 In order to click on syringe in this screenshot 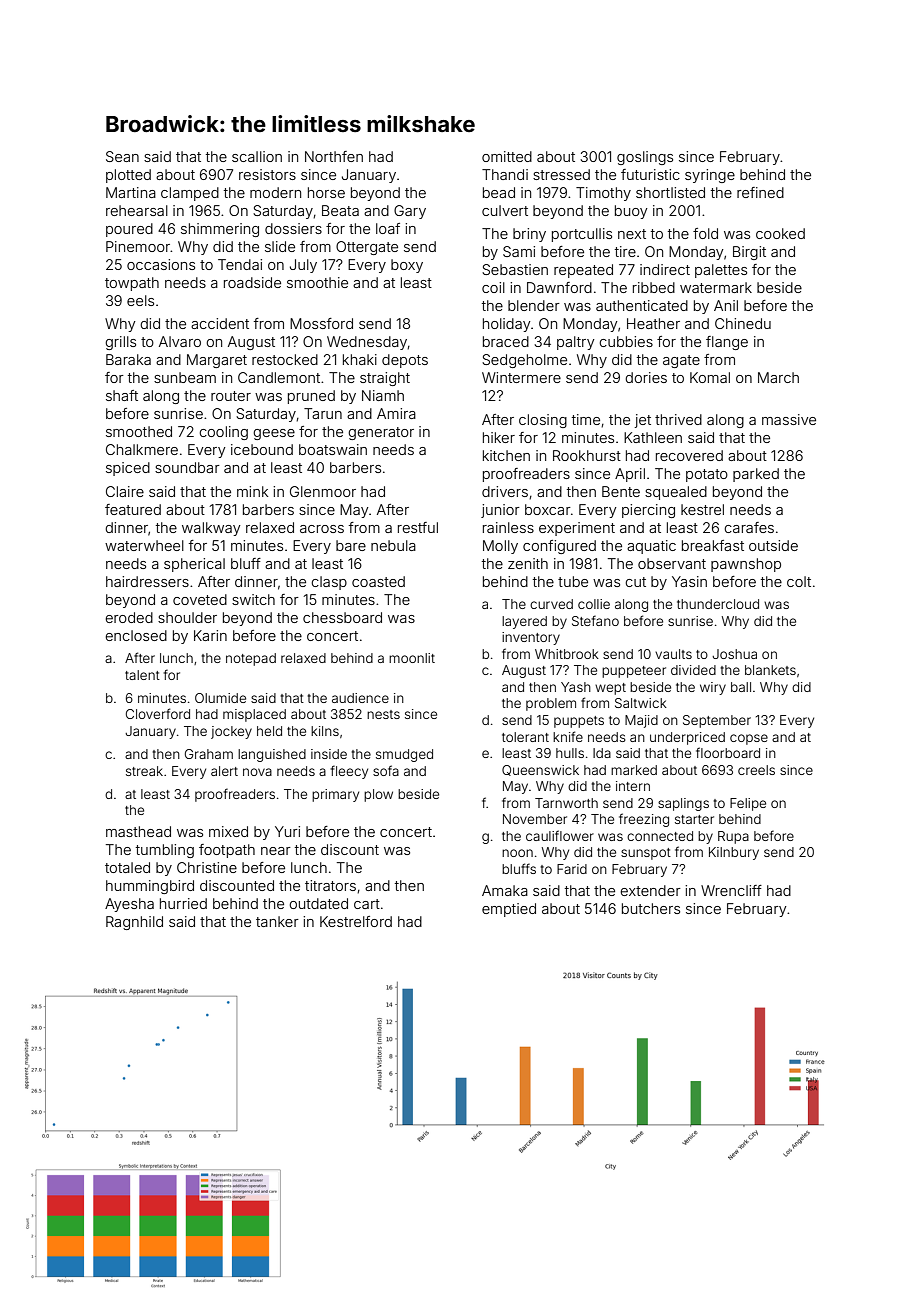, I will do `click(710, 176)`.
